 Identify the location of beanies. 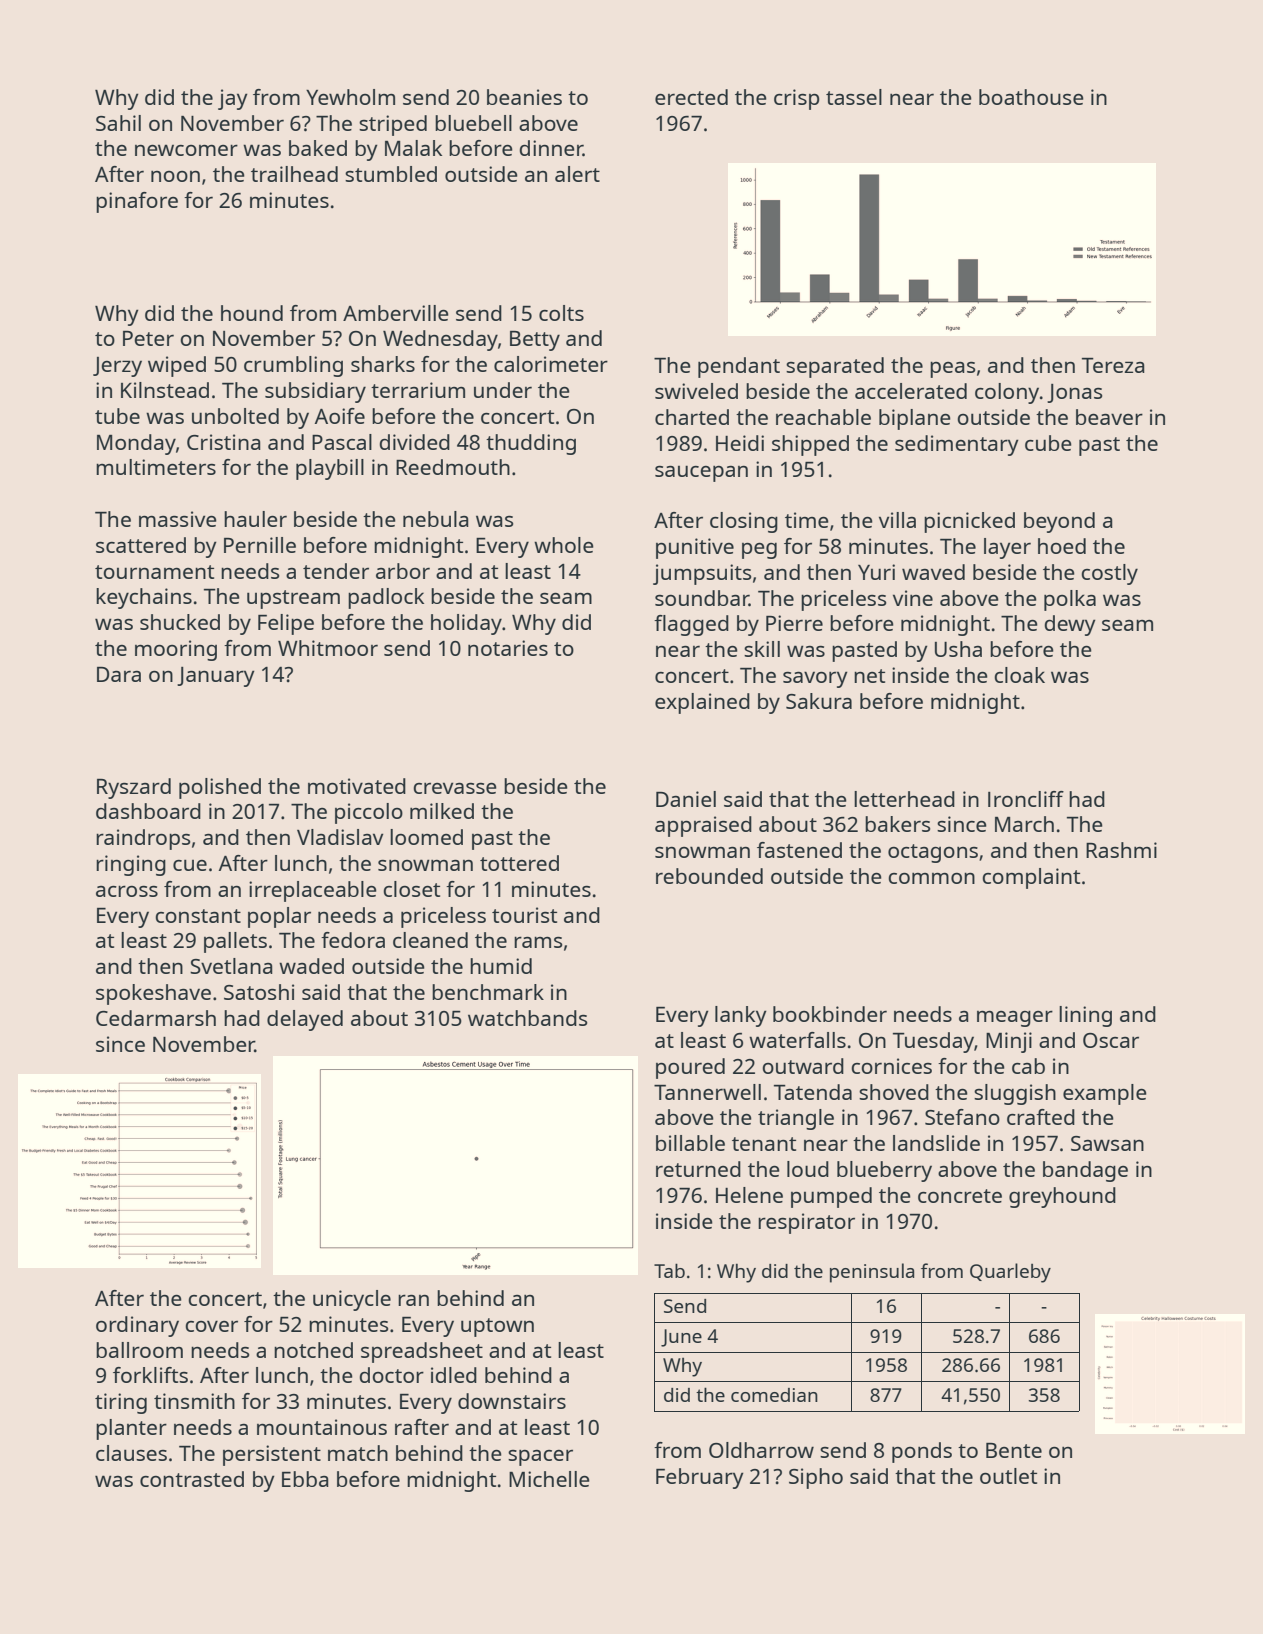
(524, 97).
